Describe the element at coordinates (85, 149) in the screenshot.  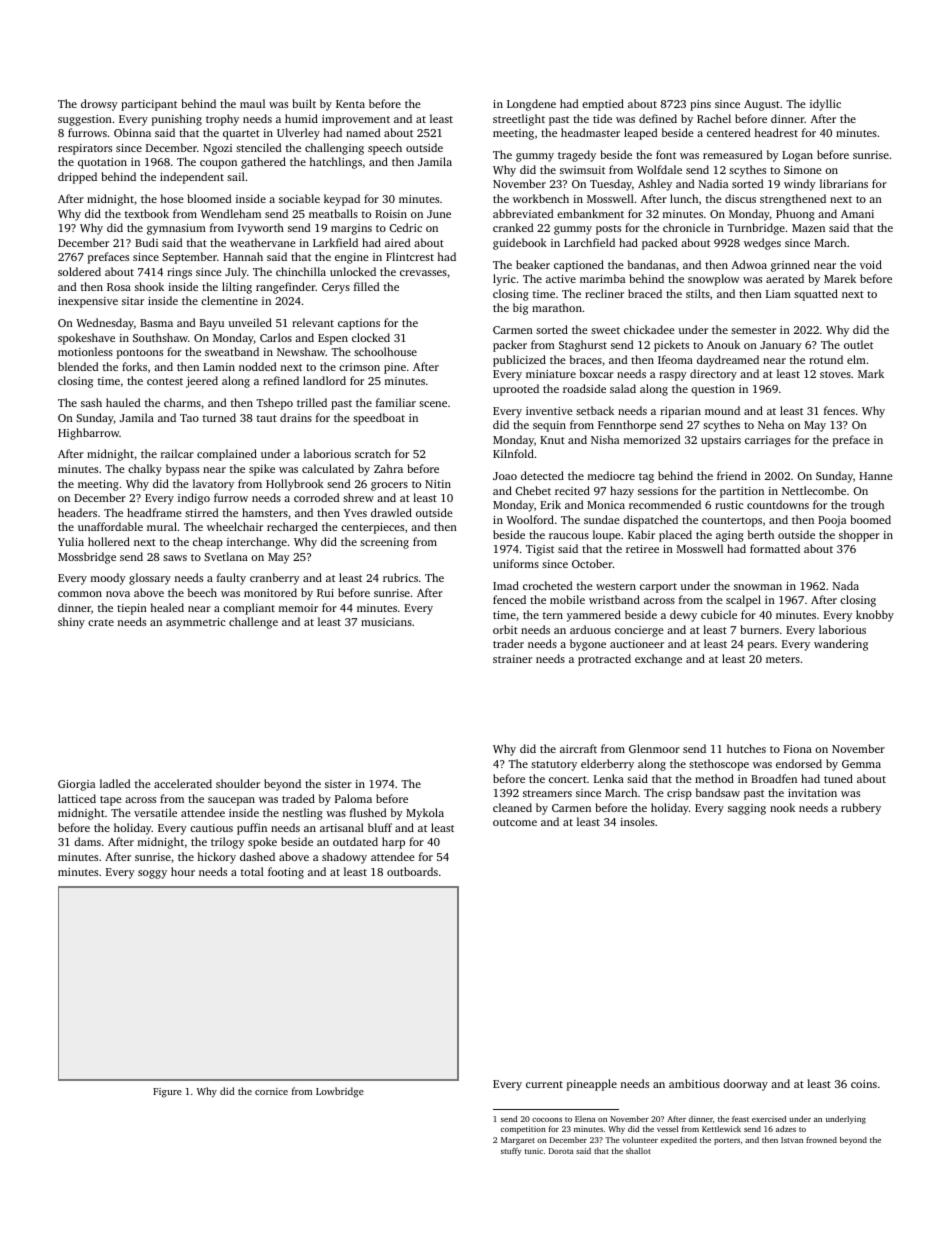
I see `respirators` at that location.
